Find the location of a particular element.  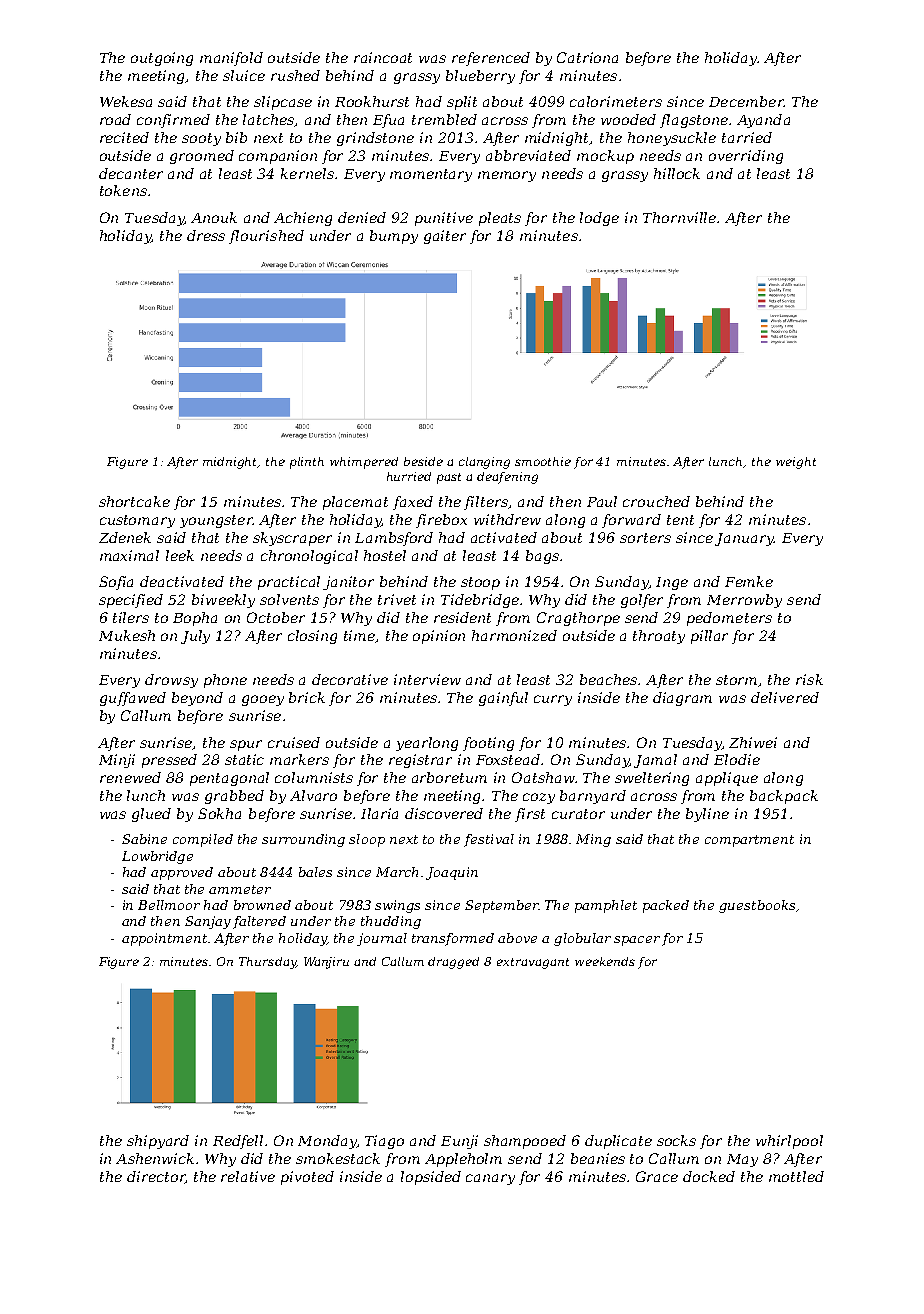

Thornville is located at coordinates (680, 217).
